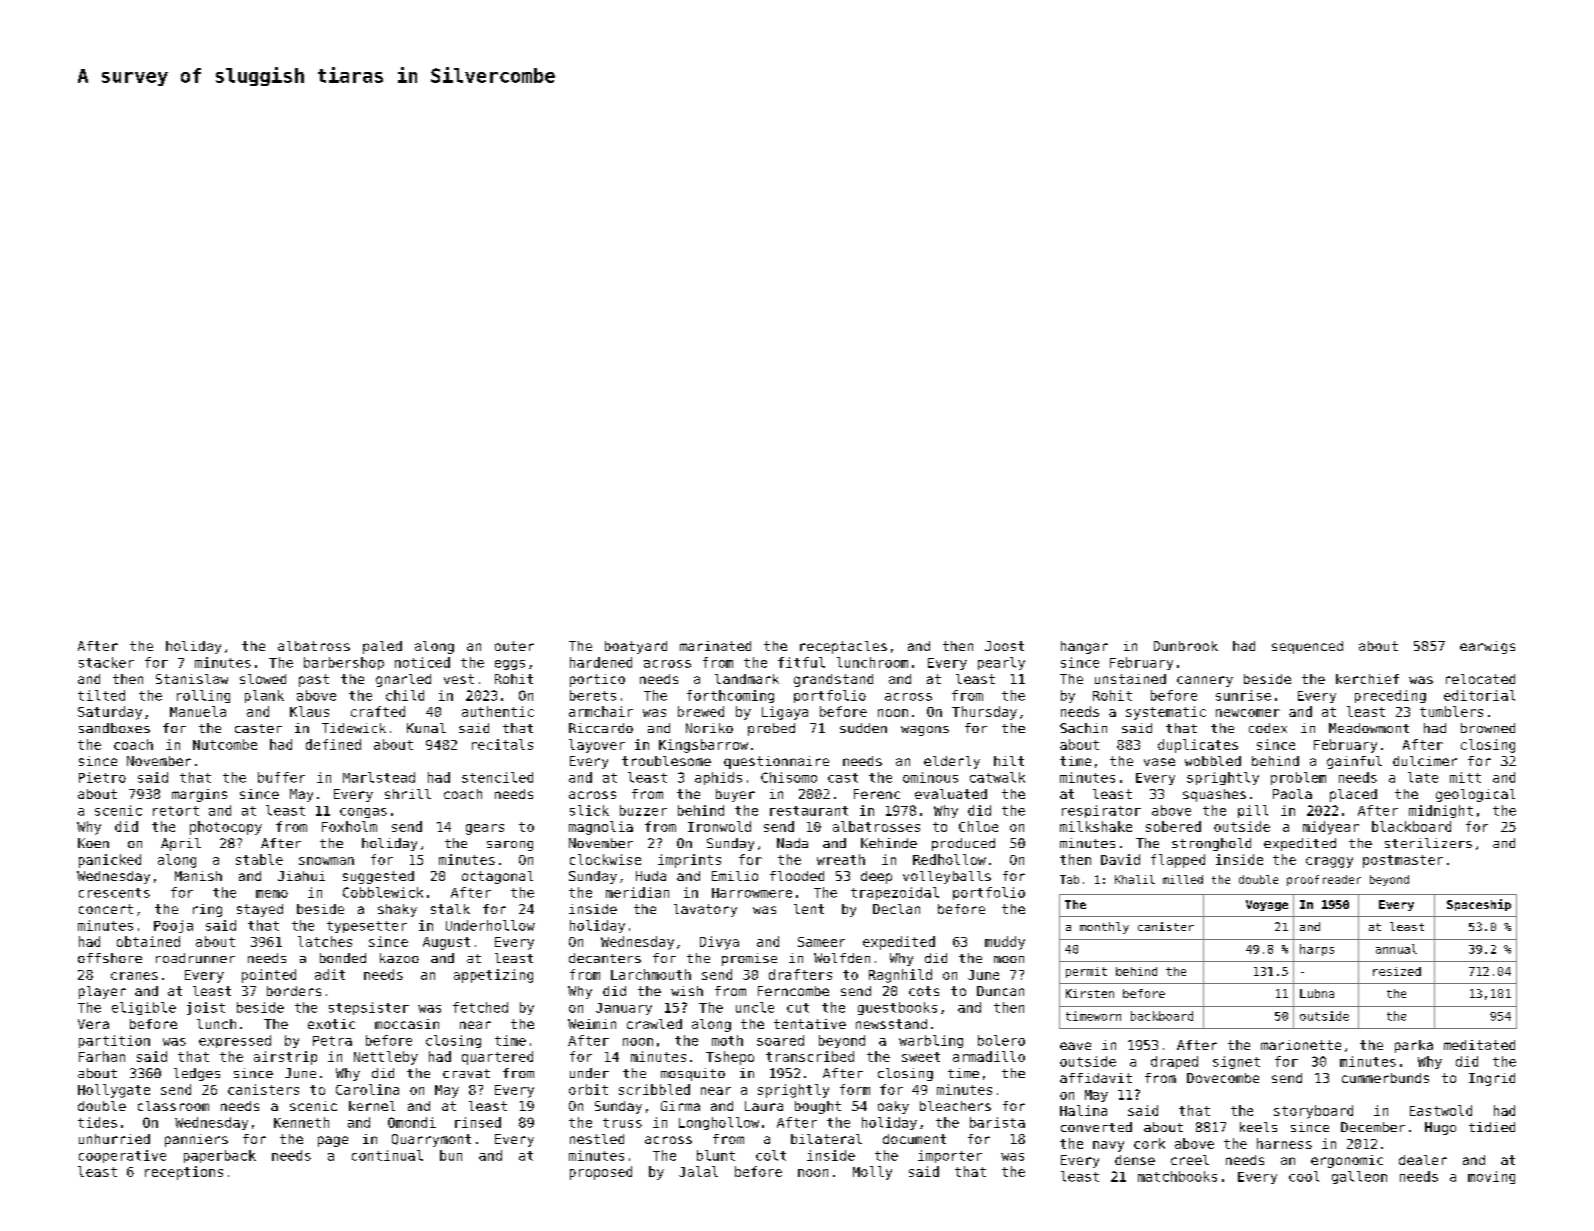  I want to click on meditated, so click(1479, 1045).
